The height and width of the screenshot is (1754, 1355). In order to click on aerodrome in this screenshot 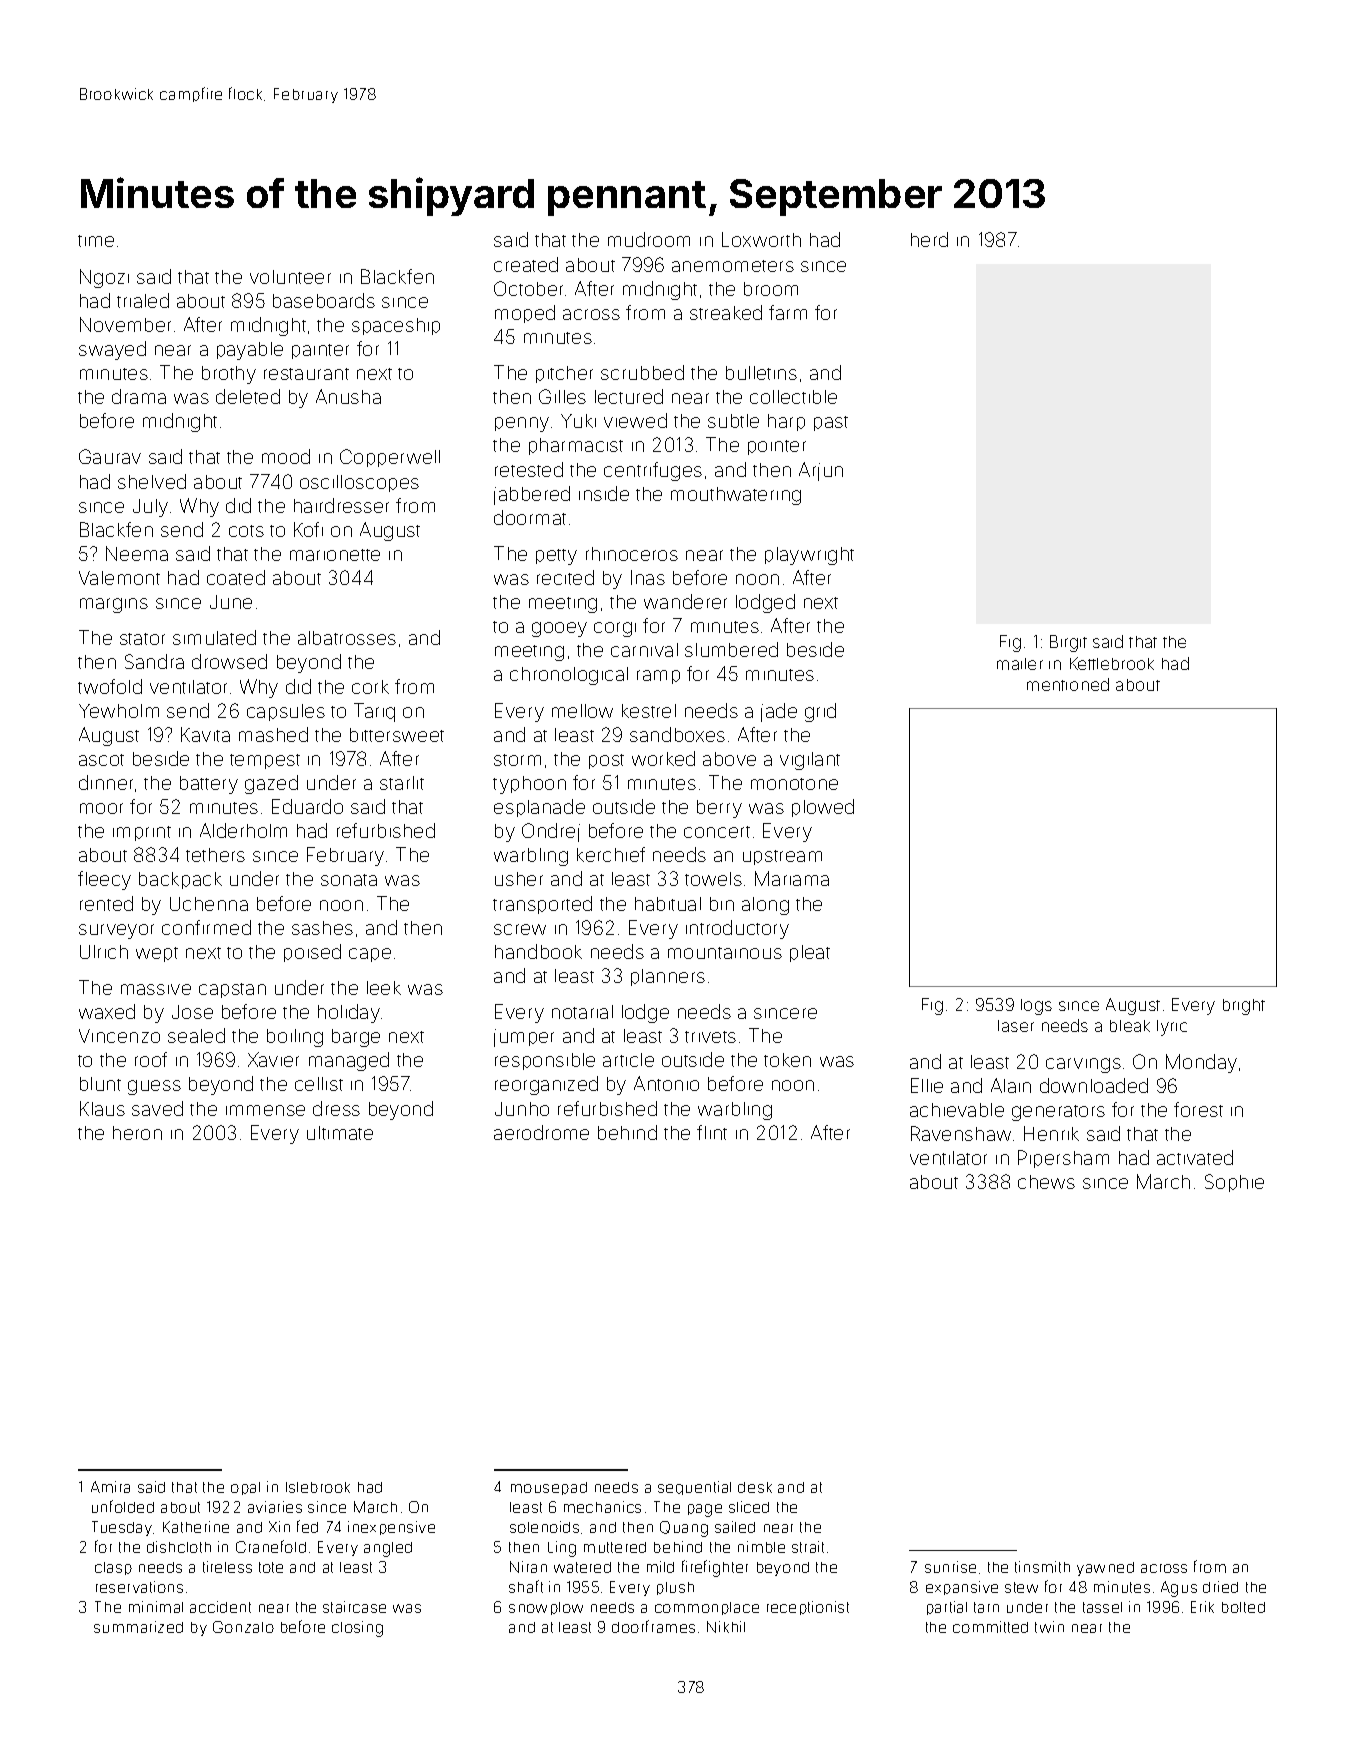, I will do `click(541, 1132)`.
